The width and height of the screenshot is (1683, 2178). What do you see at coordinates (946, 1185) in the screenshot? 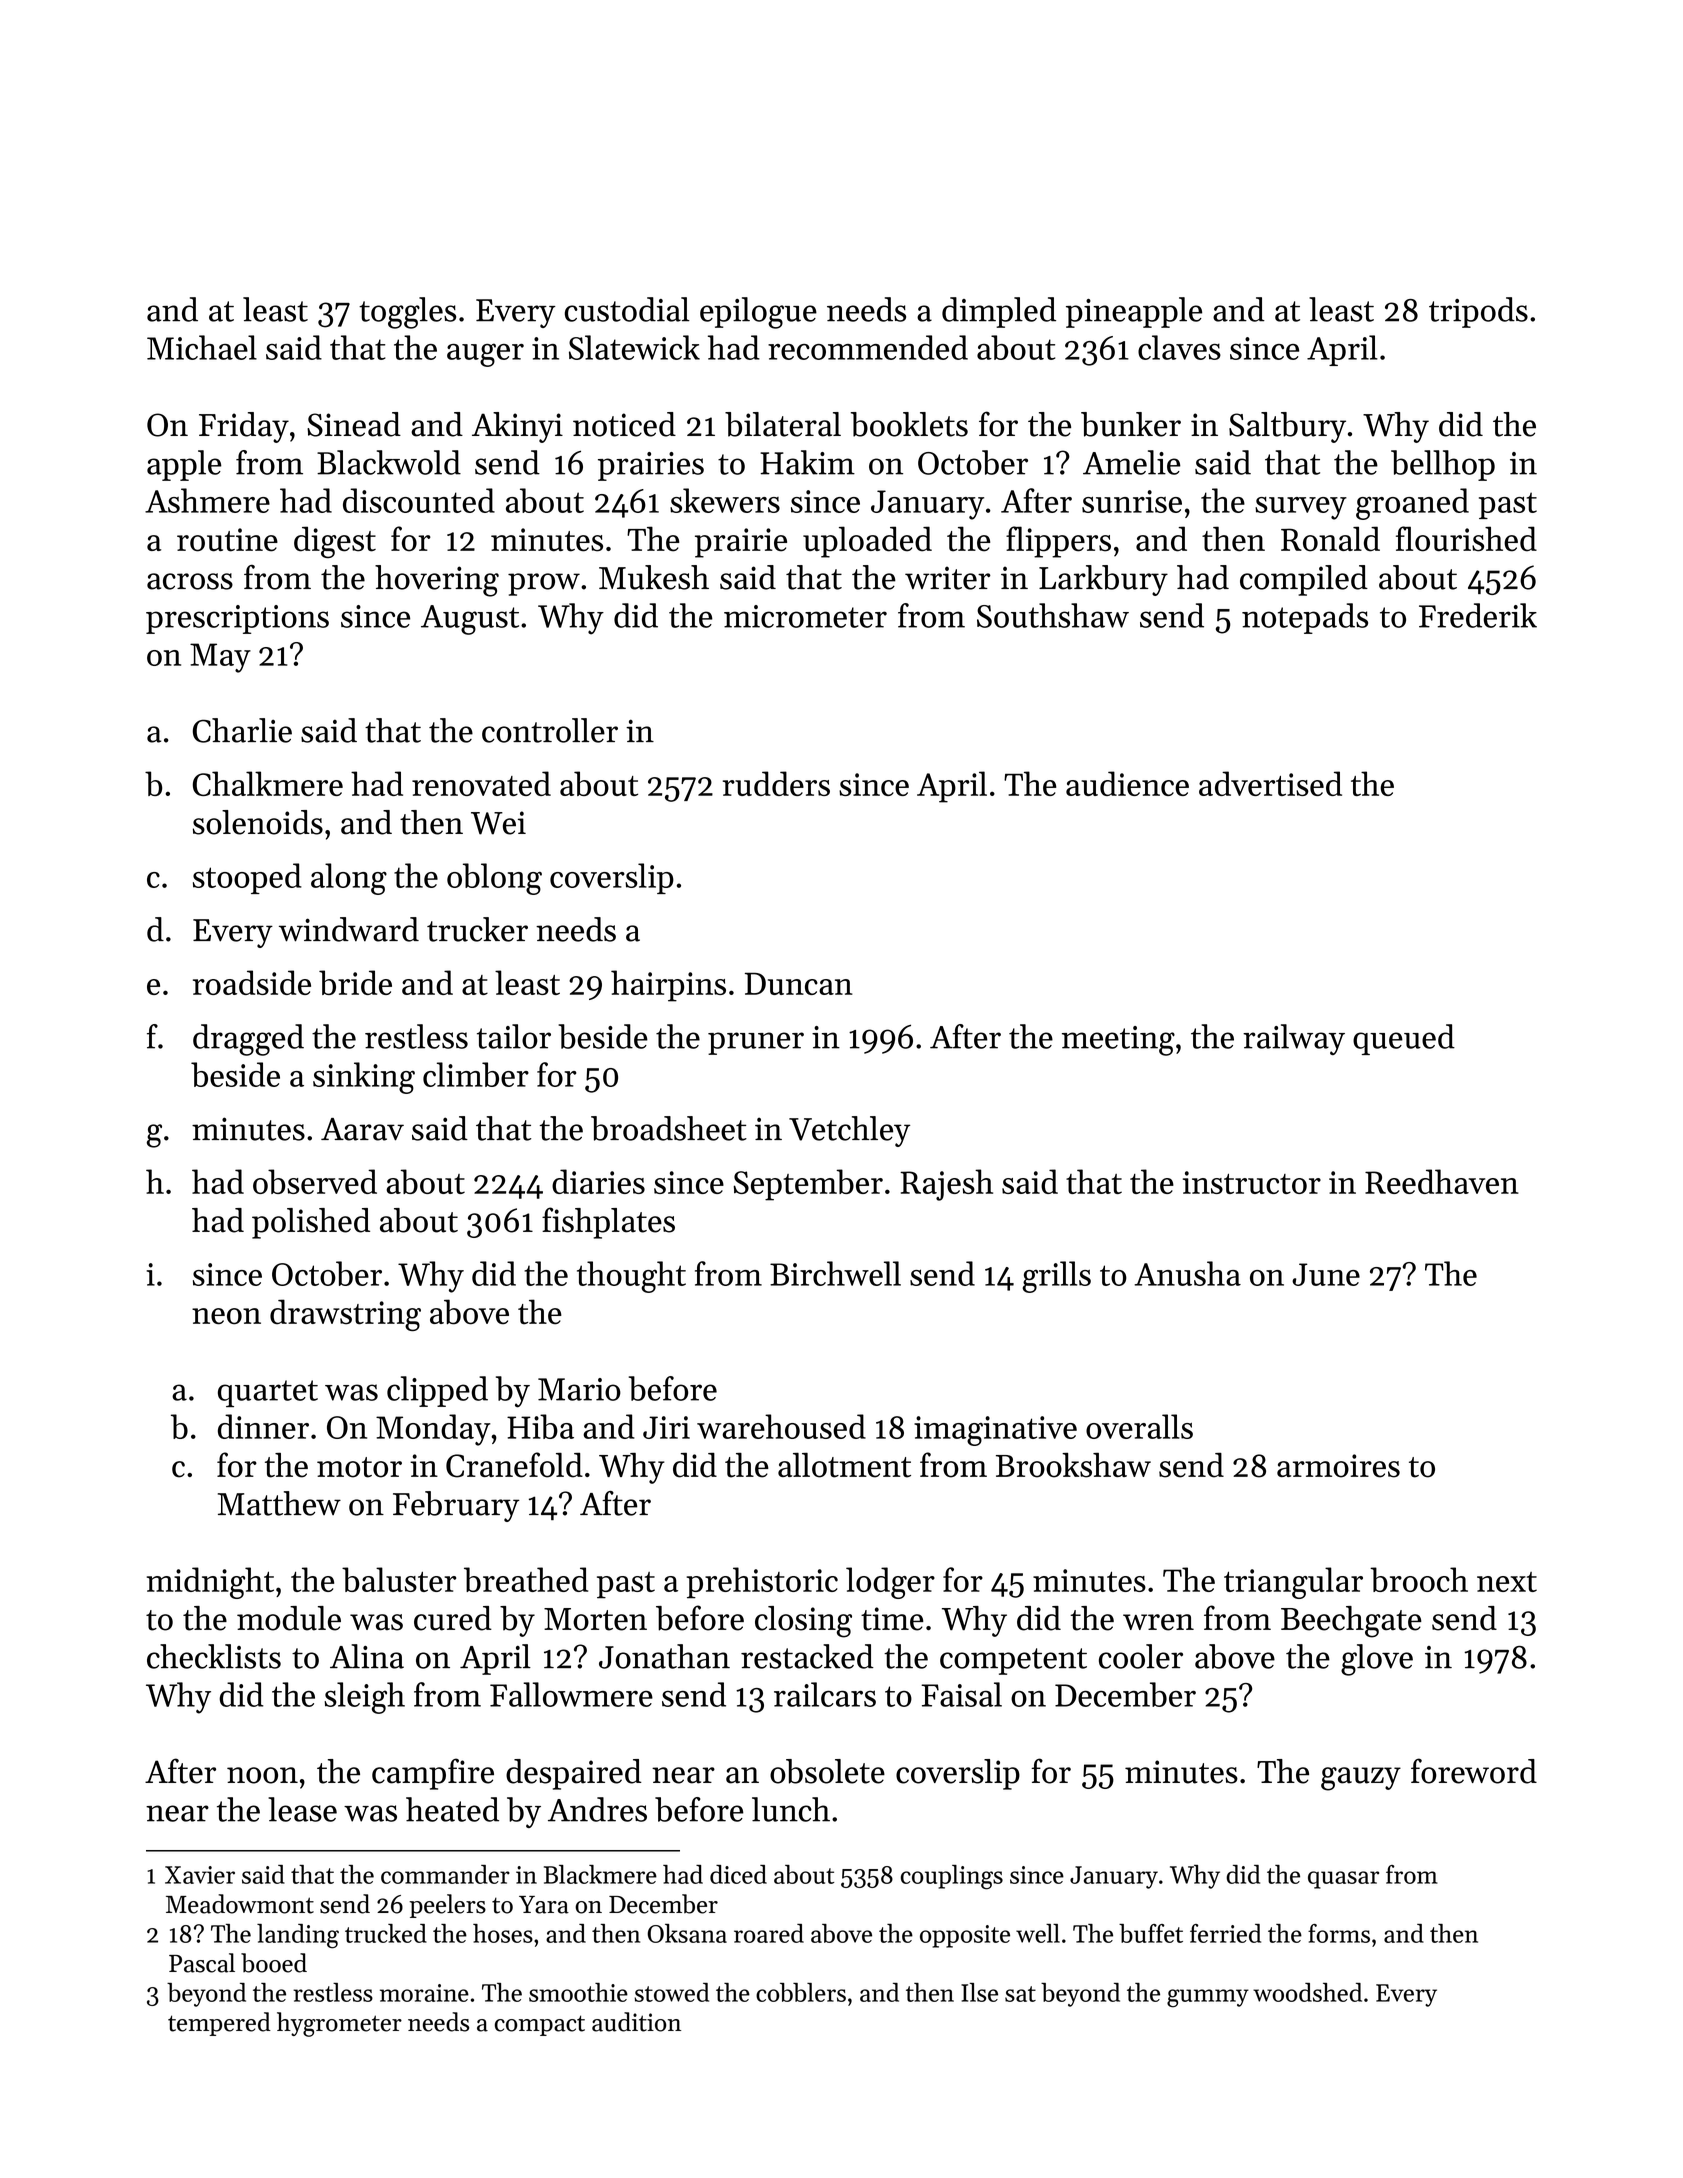
I see `Rajesh` at bounding box center [946, 1185].
